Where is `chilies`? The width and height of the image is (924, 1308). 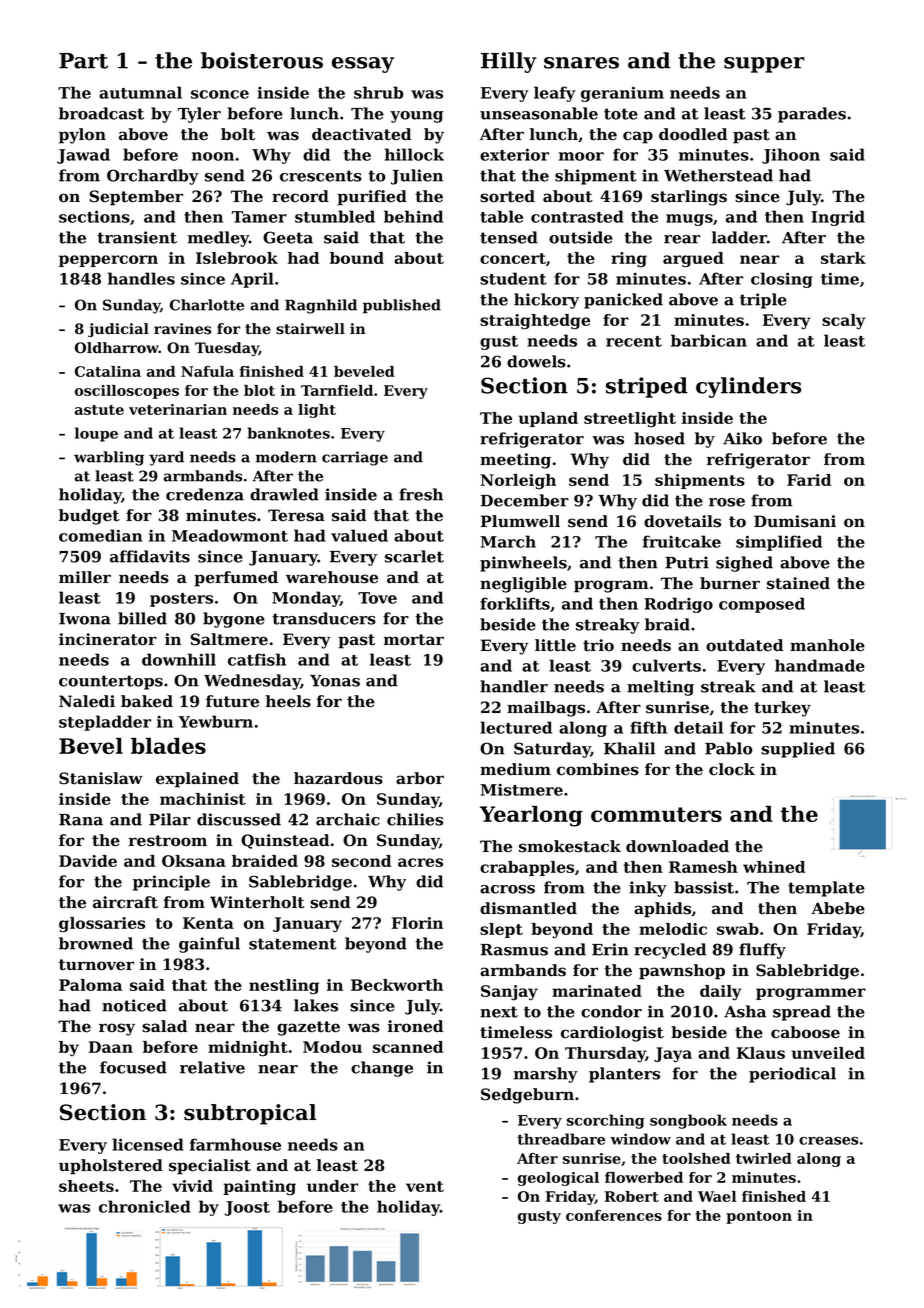 chilies is located at coordinates (415, 819).
